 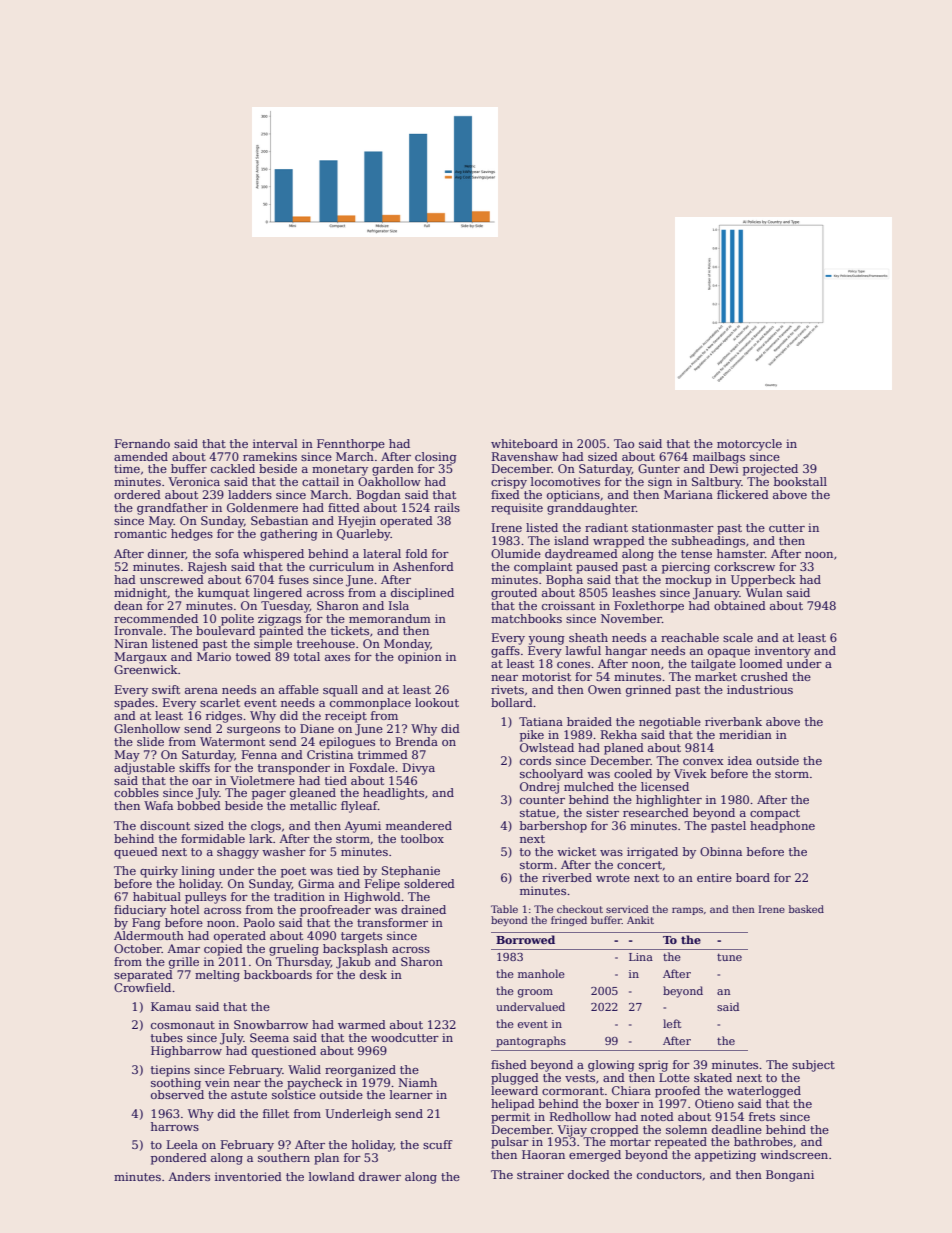 What do you see at coordinates (535, 760) in the image?
I see `cords` at bounding box center [535, 760].
